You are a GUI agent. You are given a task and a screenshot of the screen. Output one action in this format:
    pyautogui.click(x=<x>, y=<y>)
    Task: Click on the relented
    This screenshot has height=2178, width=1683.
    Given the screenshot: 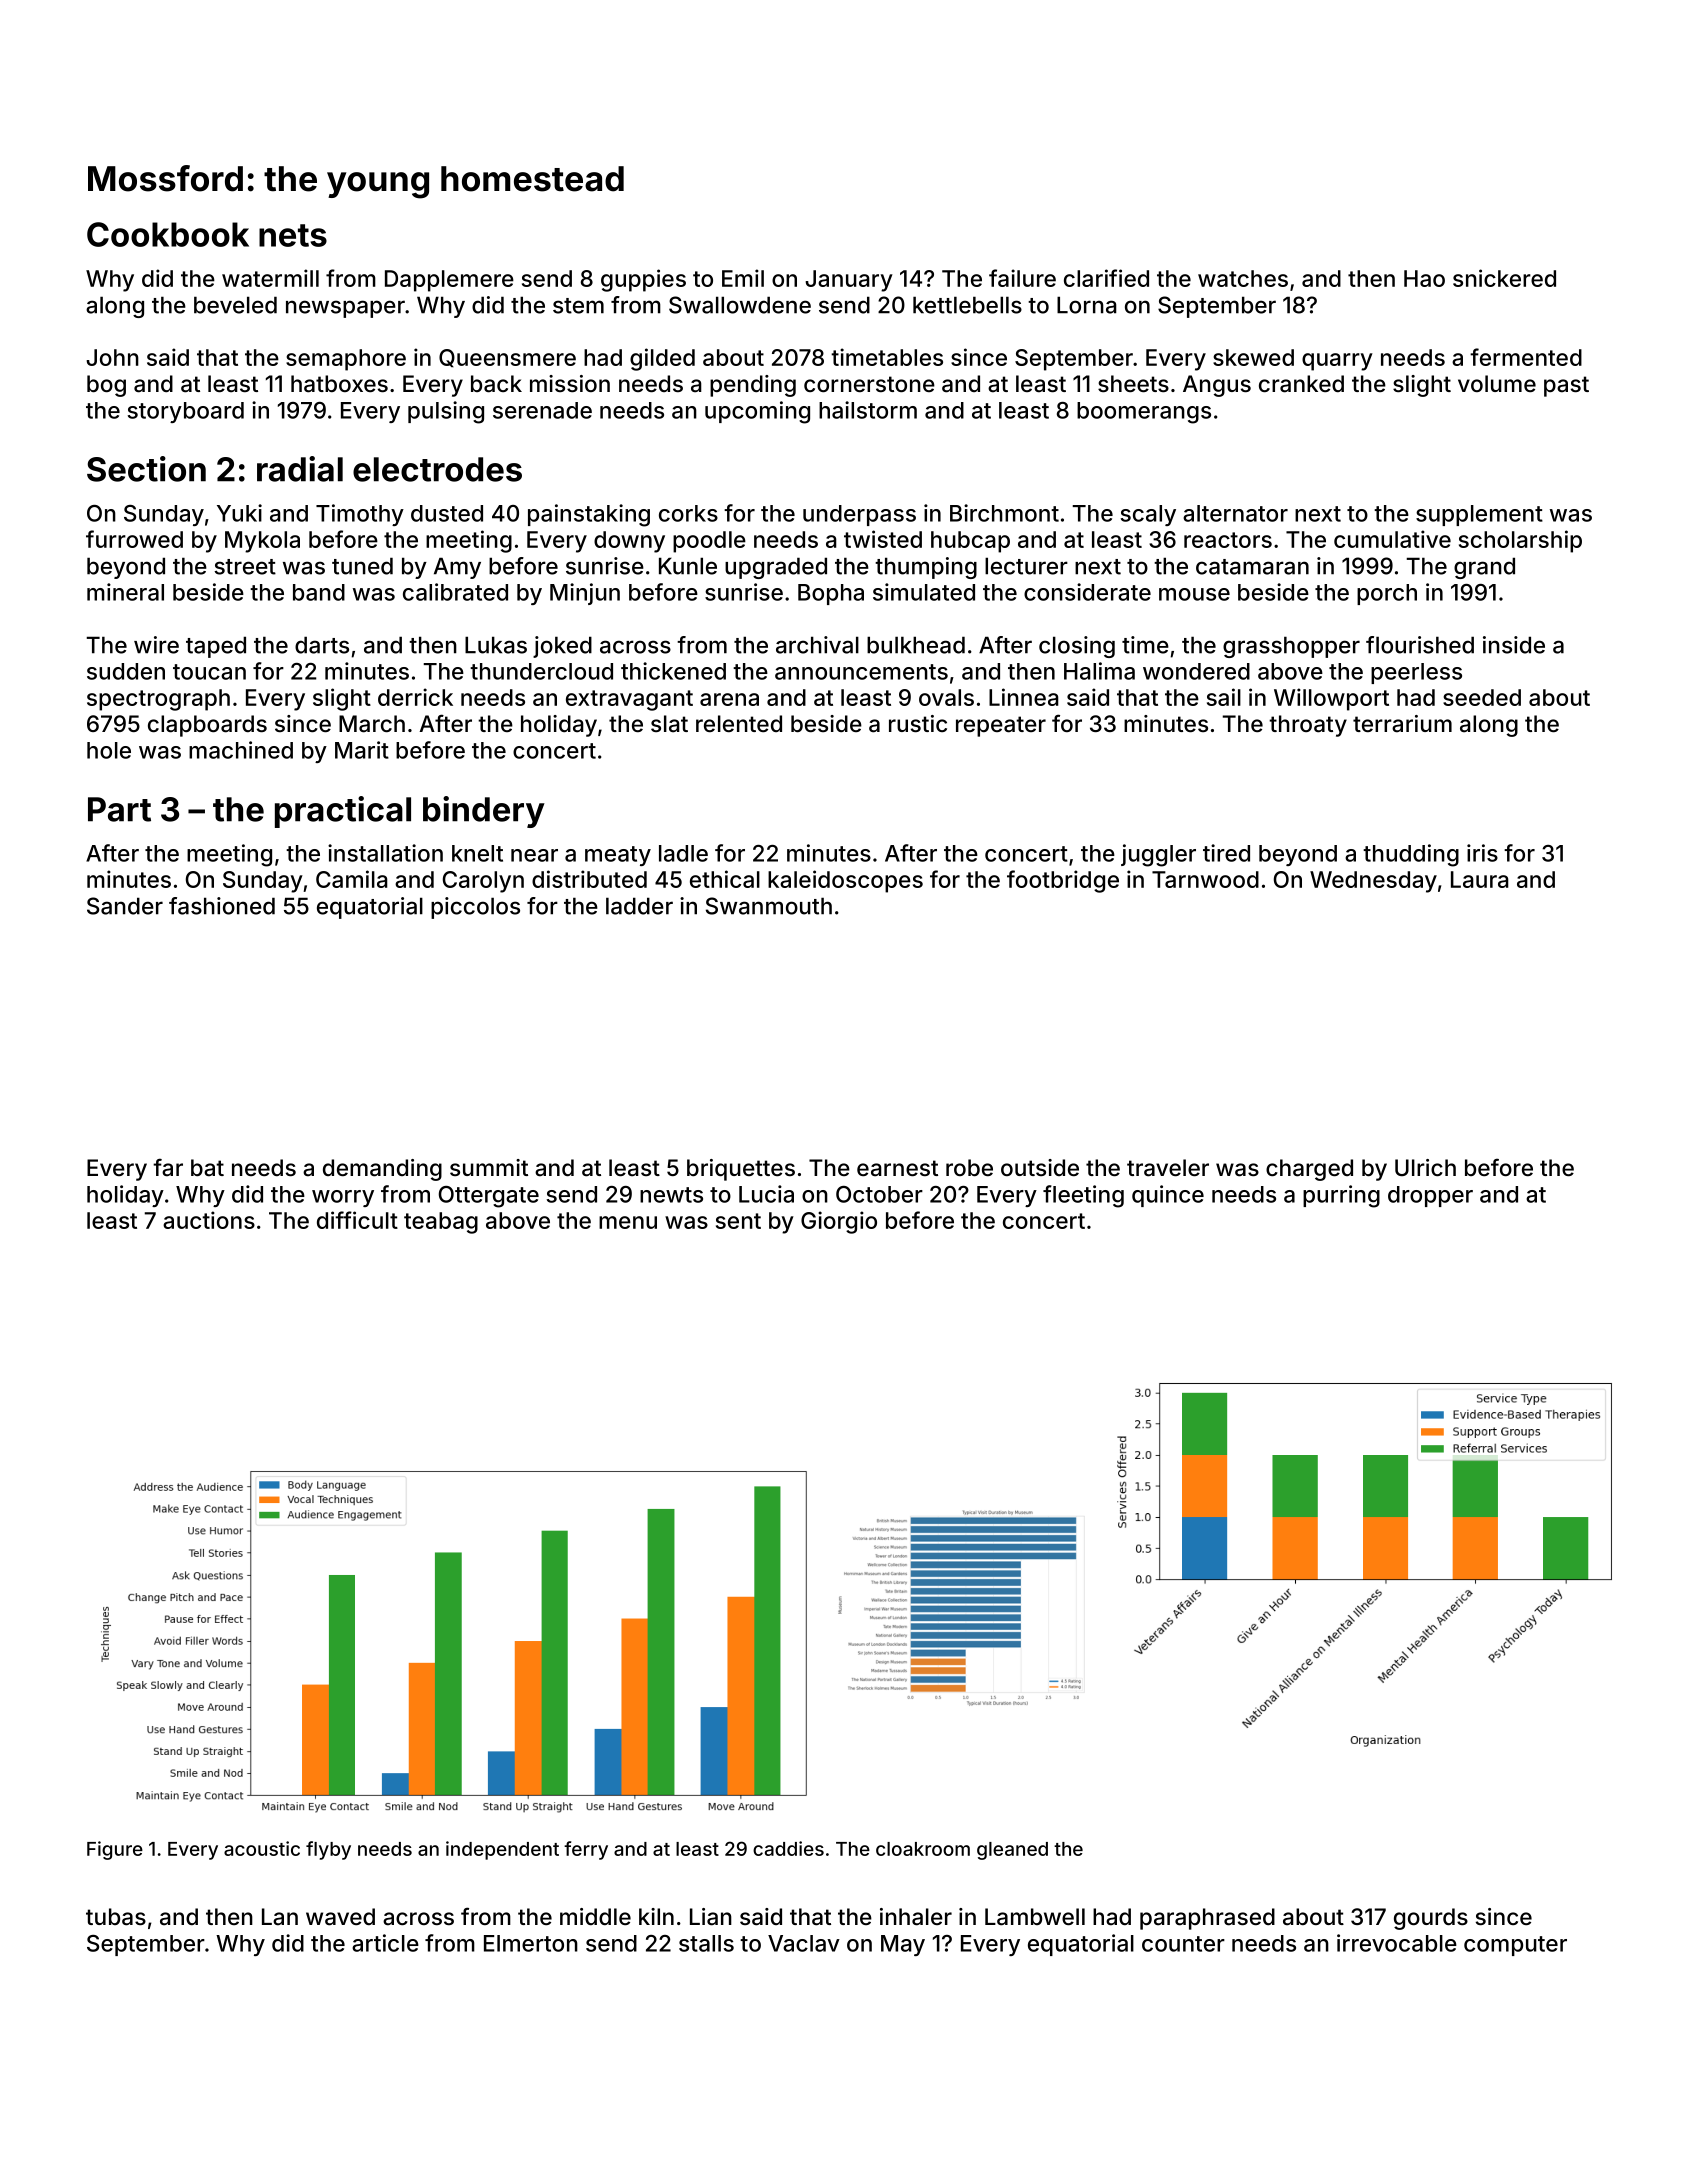 What is the action you would take?
    pyautogui.click(x=739, y=723)
